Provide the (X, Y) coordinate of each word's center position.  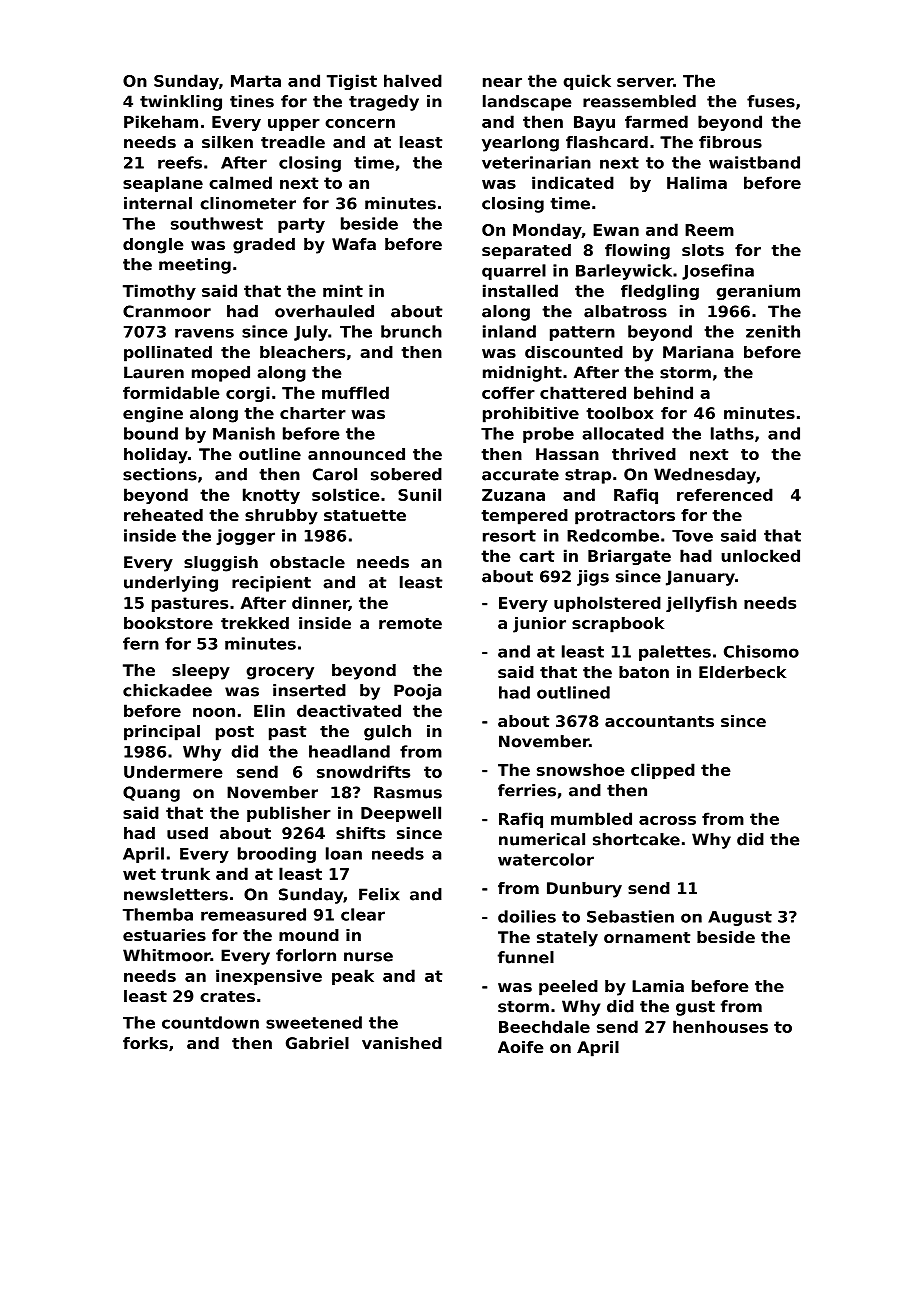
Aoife (520, 1047)
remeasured (253, 914)
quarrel (514, 272)
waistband (754, 162)
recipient (271, 584)
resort (509, 536)
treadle (293, 142)
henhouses (720, 1026)
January (700, 578)
